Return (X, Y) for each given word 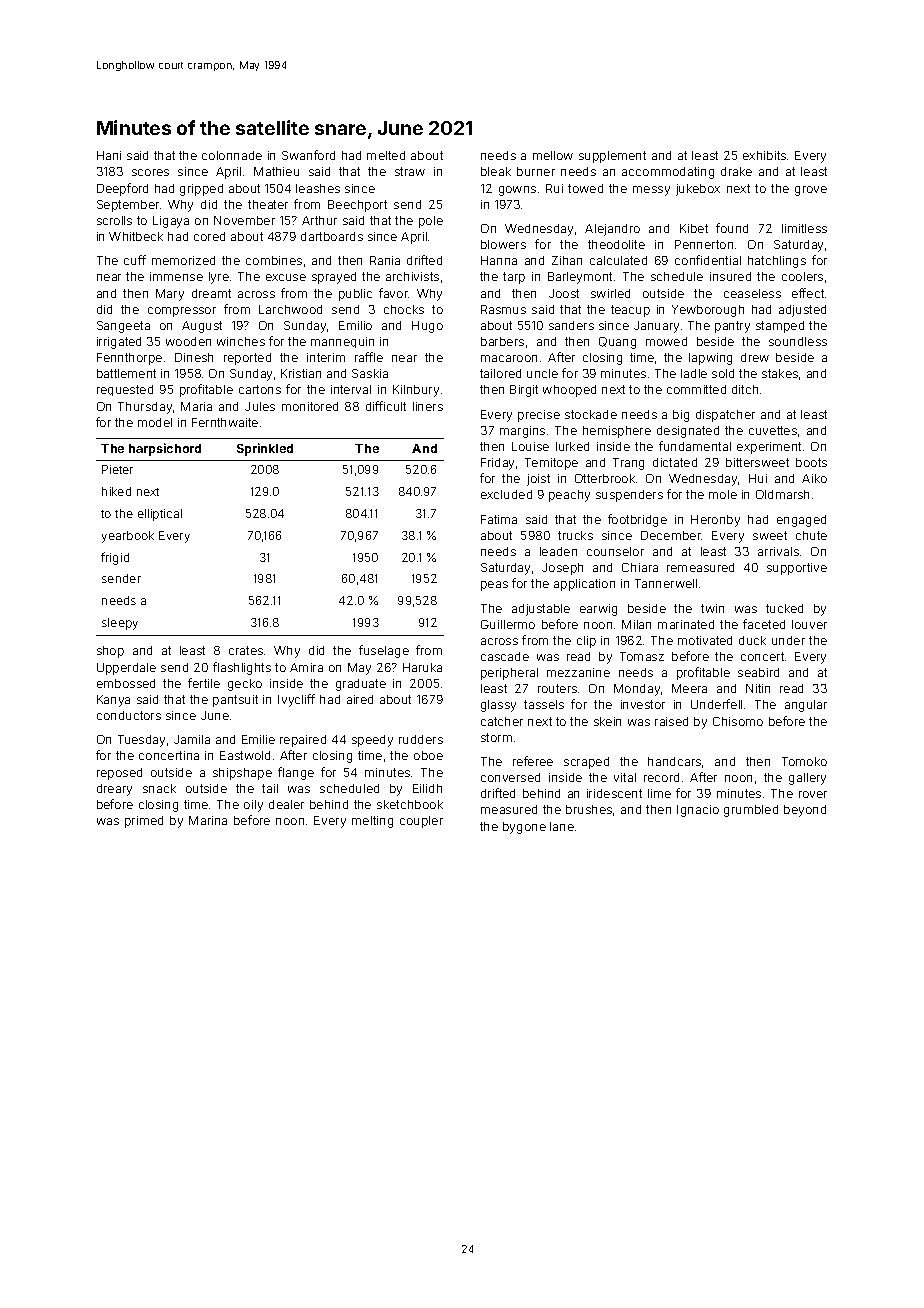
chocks (404, 309)
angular (806, 706)
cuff (135, 260)
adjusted (802, 311)
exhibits (764, 155)
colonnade (232, 155)
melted (386, 155)
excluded (506, 494)
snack (159, 788)
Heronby (715, 521)
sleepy (120, 624)
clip (586, 642)
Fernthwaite (225, 422)
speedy (372, 741)
